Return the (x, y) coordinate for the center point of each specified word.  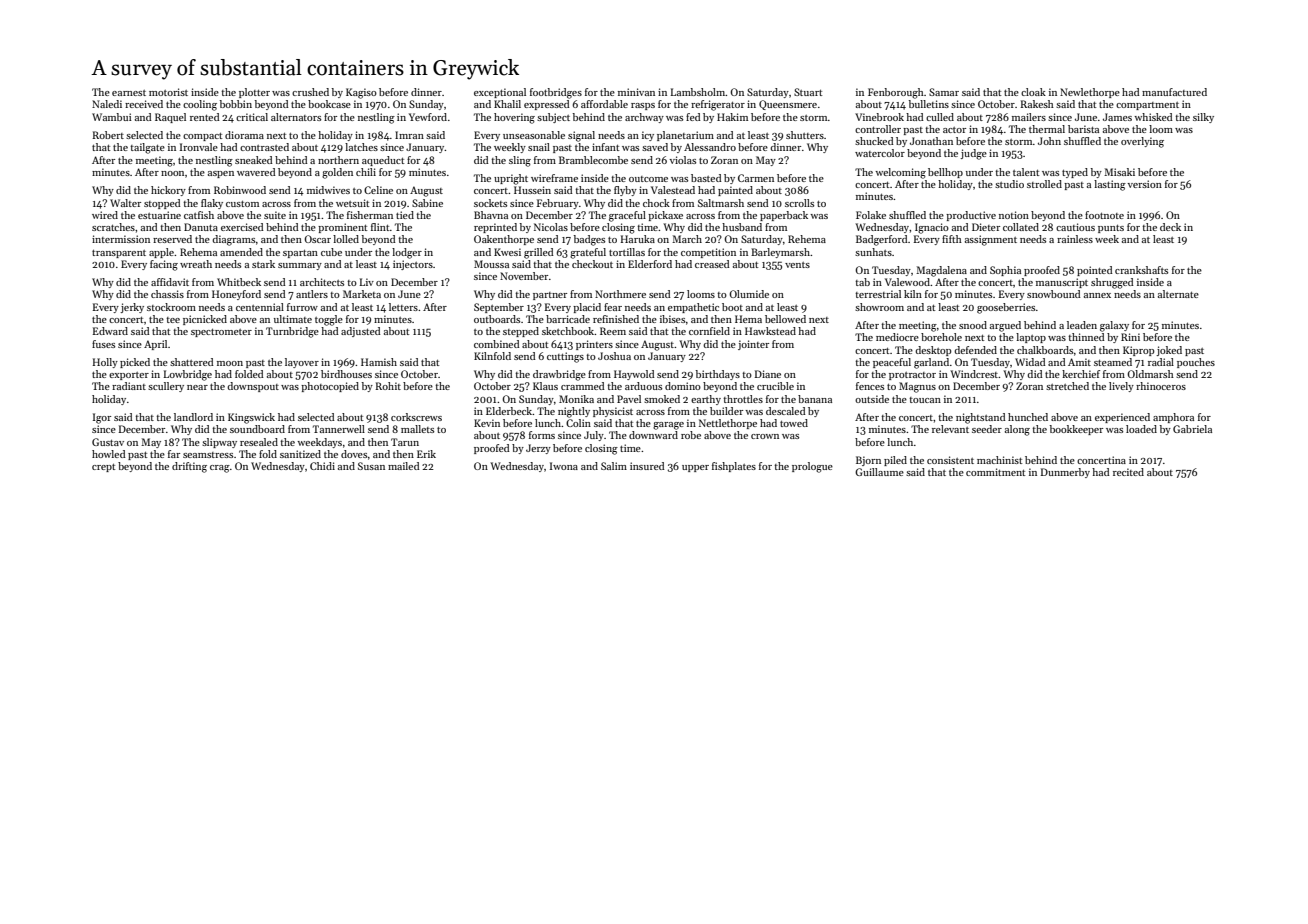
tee (173, 320)
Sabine (427, 203)
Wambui (112, 117)
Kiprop (1139, 351)
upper (695, 468)
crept (103, 468)
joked (1169, 351)
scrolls (799, 203)
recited (1128, 472)
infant (605, 147)
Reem (613, 331)
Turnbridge (292, 332)
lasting (1110, 185)
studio (1009, 184)
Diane (768, 374)
